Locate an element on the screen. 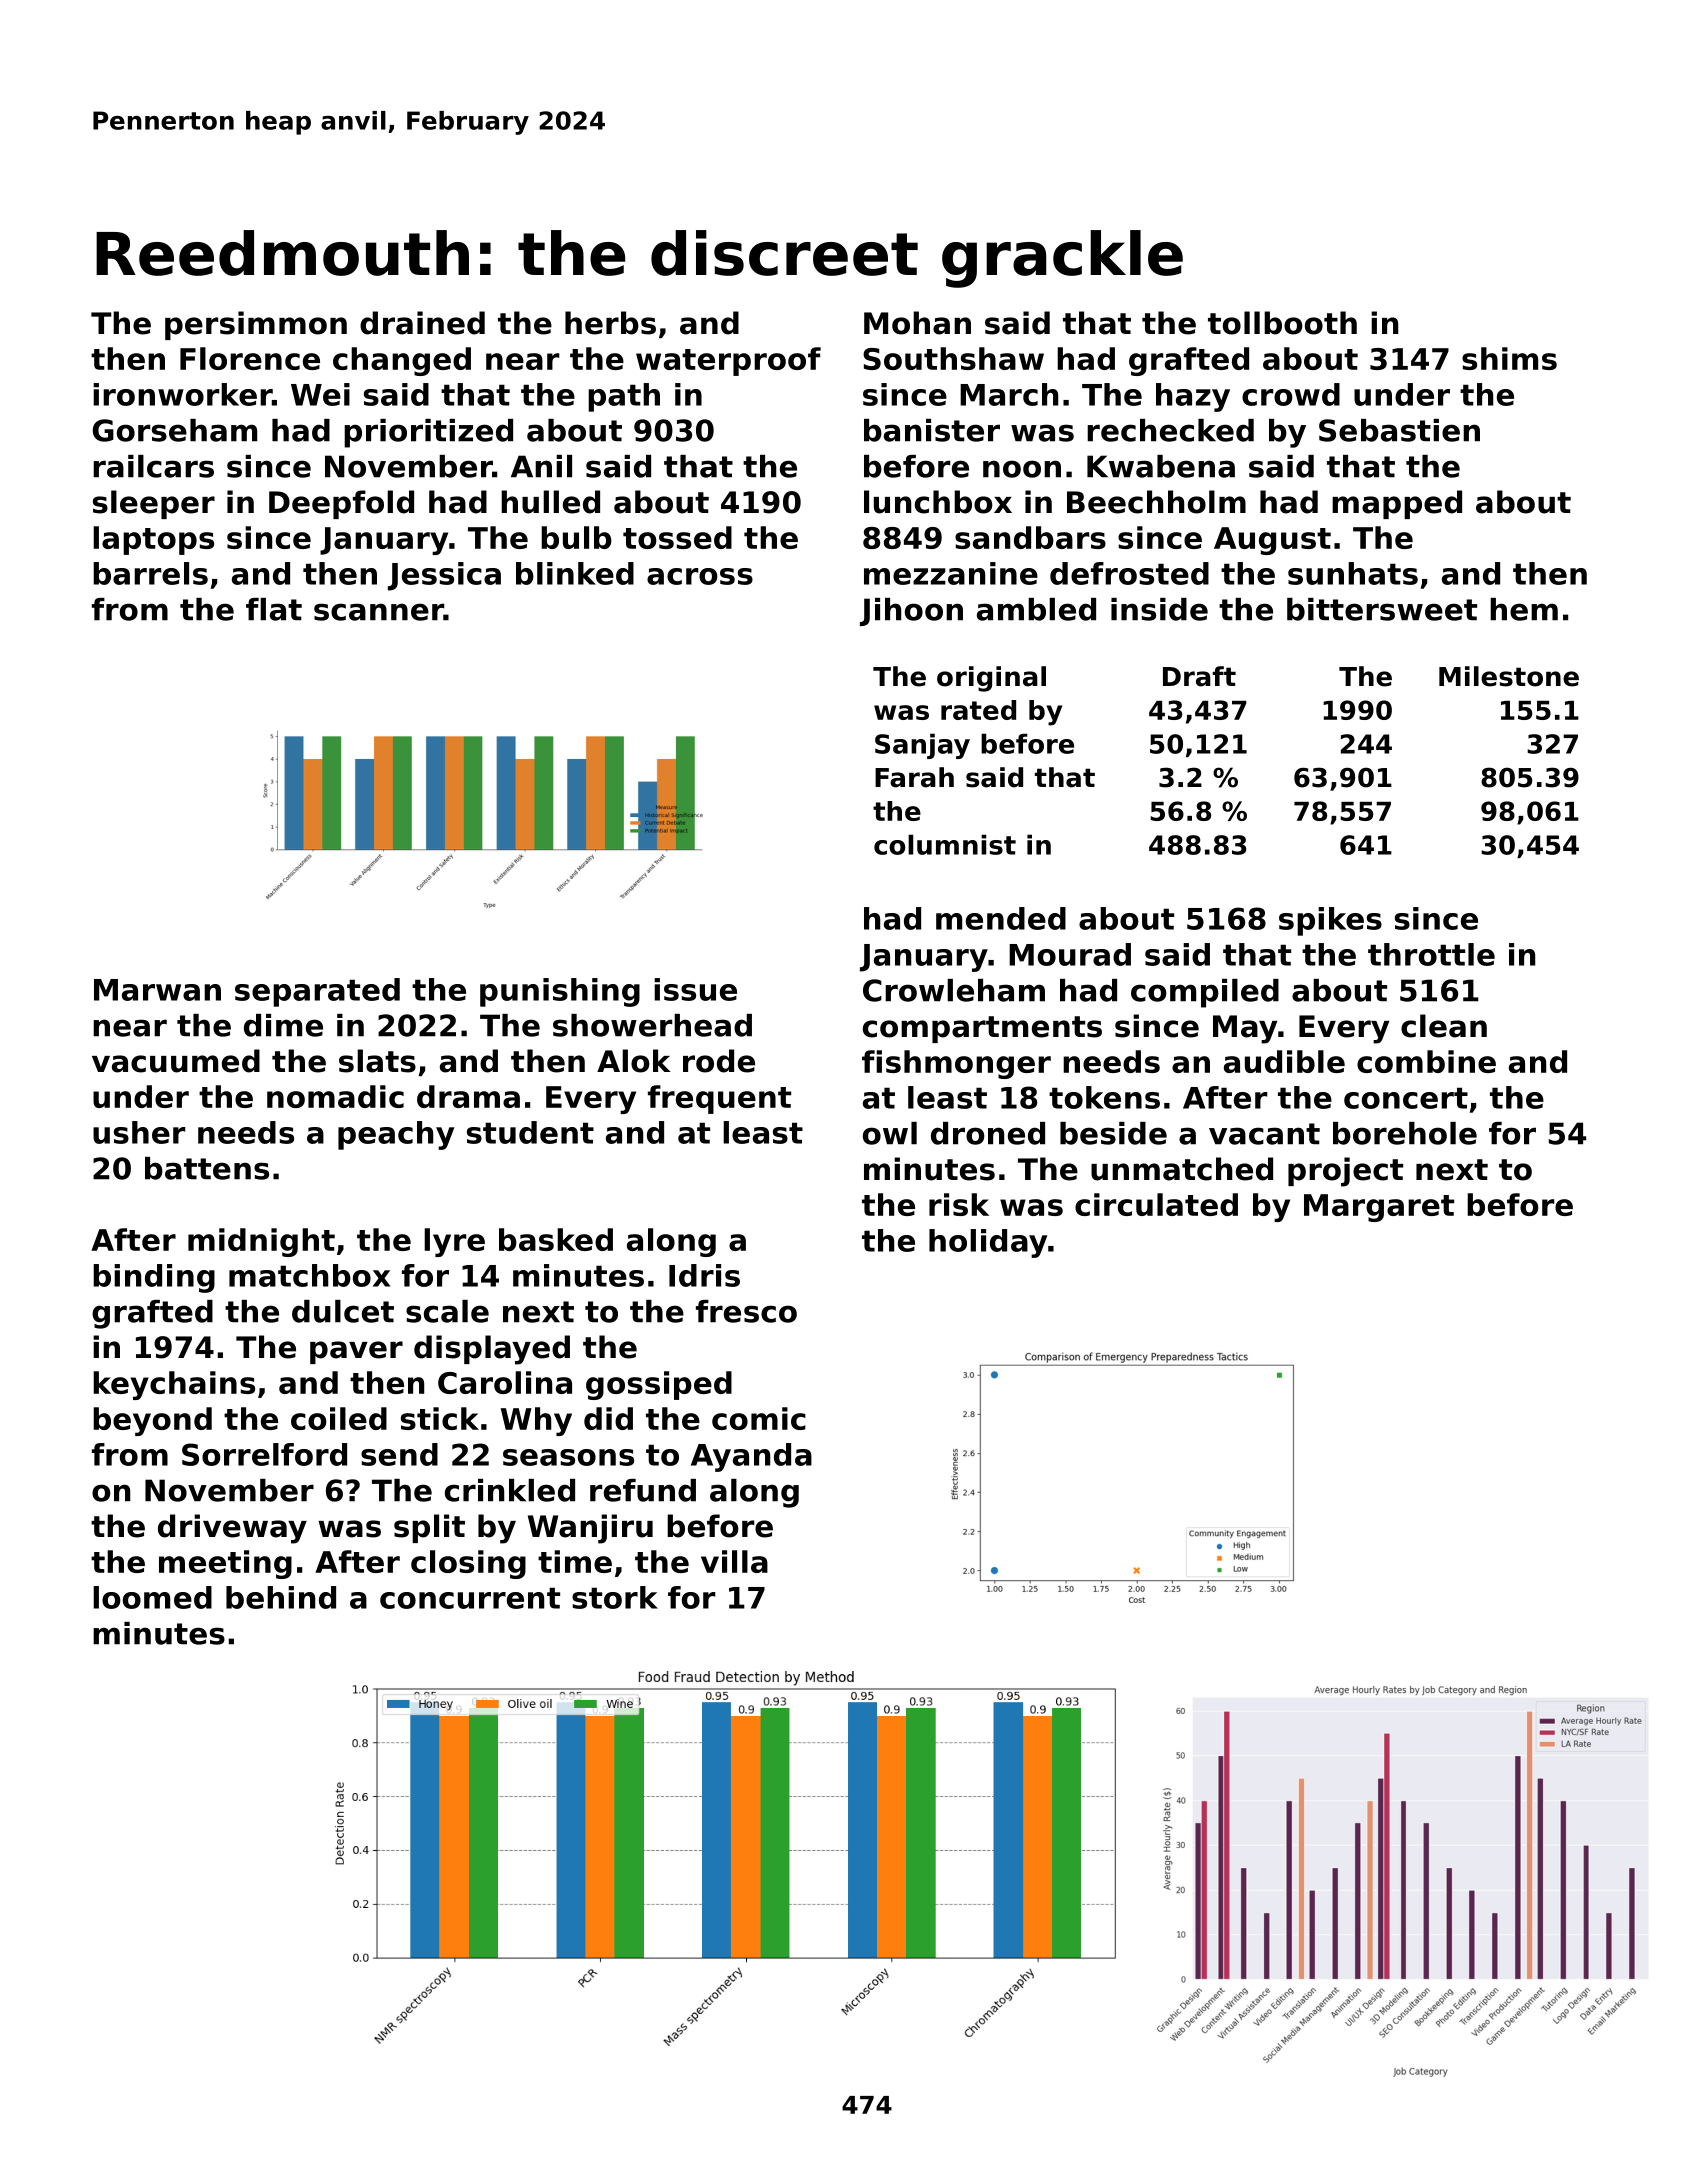  combine is located at coordinates (1426, 1061).
